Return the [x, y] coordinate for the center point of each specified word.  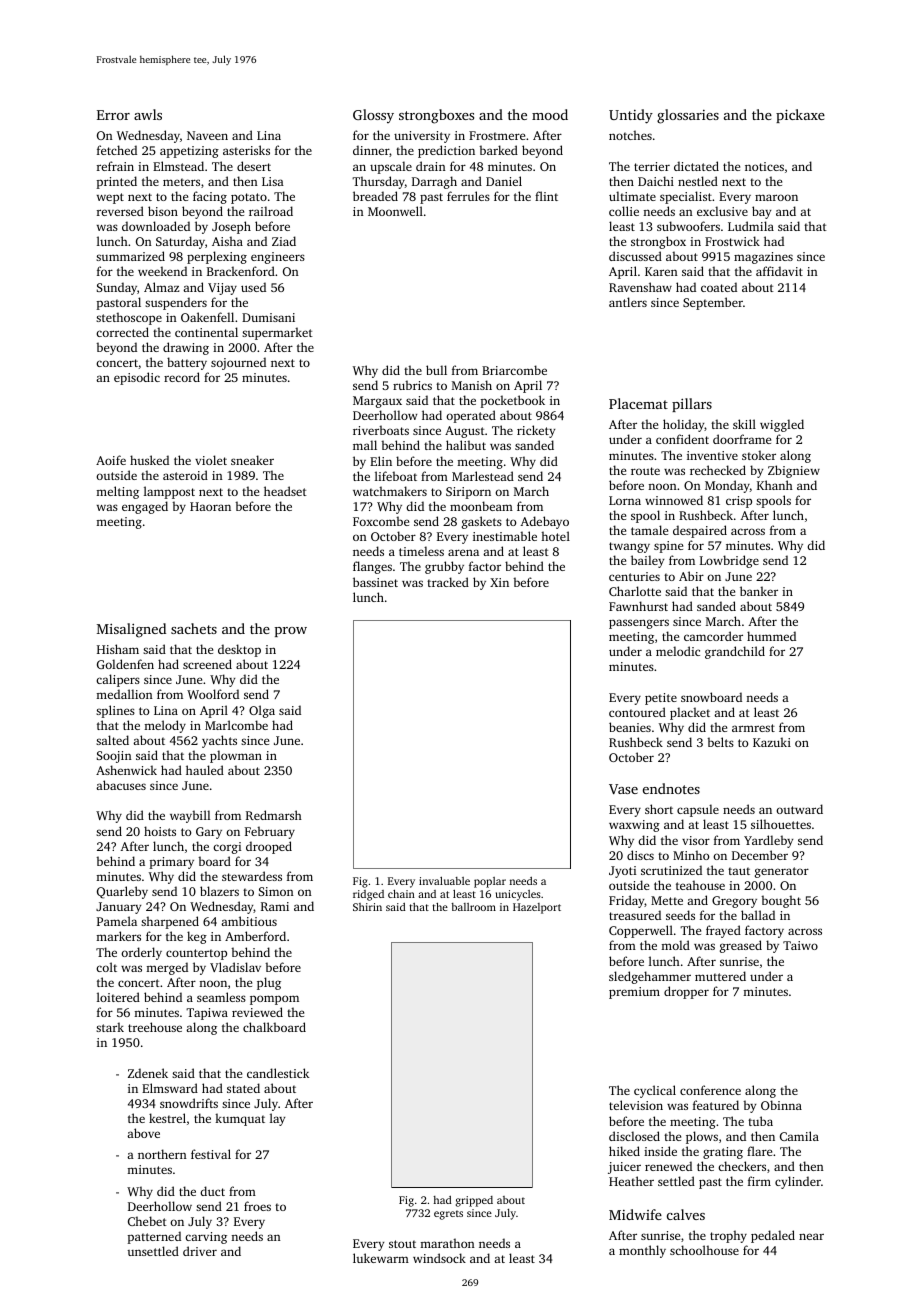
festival [211, 1154]
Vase [623, 789]
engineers [278, 258]
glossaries [688, 116]
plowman [236, 756]
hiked [624, 1151]
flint [546, 196]
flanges [372, 567]
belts [720, 742]
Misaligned [131, 630]
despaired [700, 531]
